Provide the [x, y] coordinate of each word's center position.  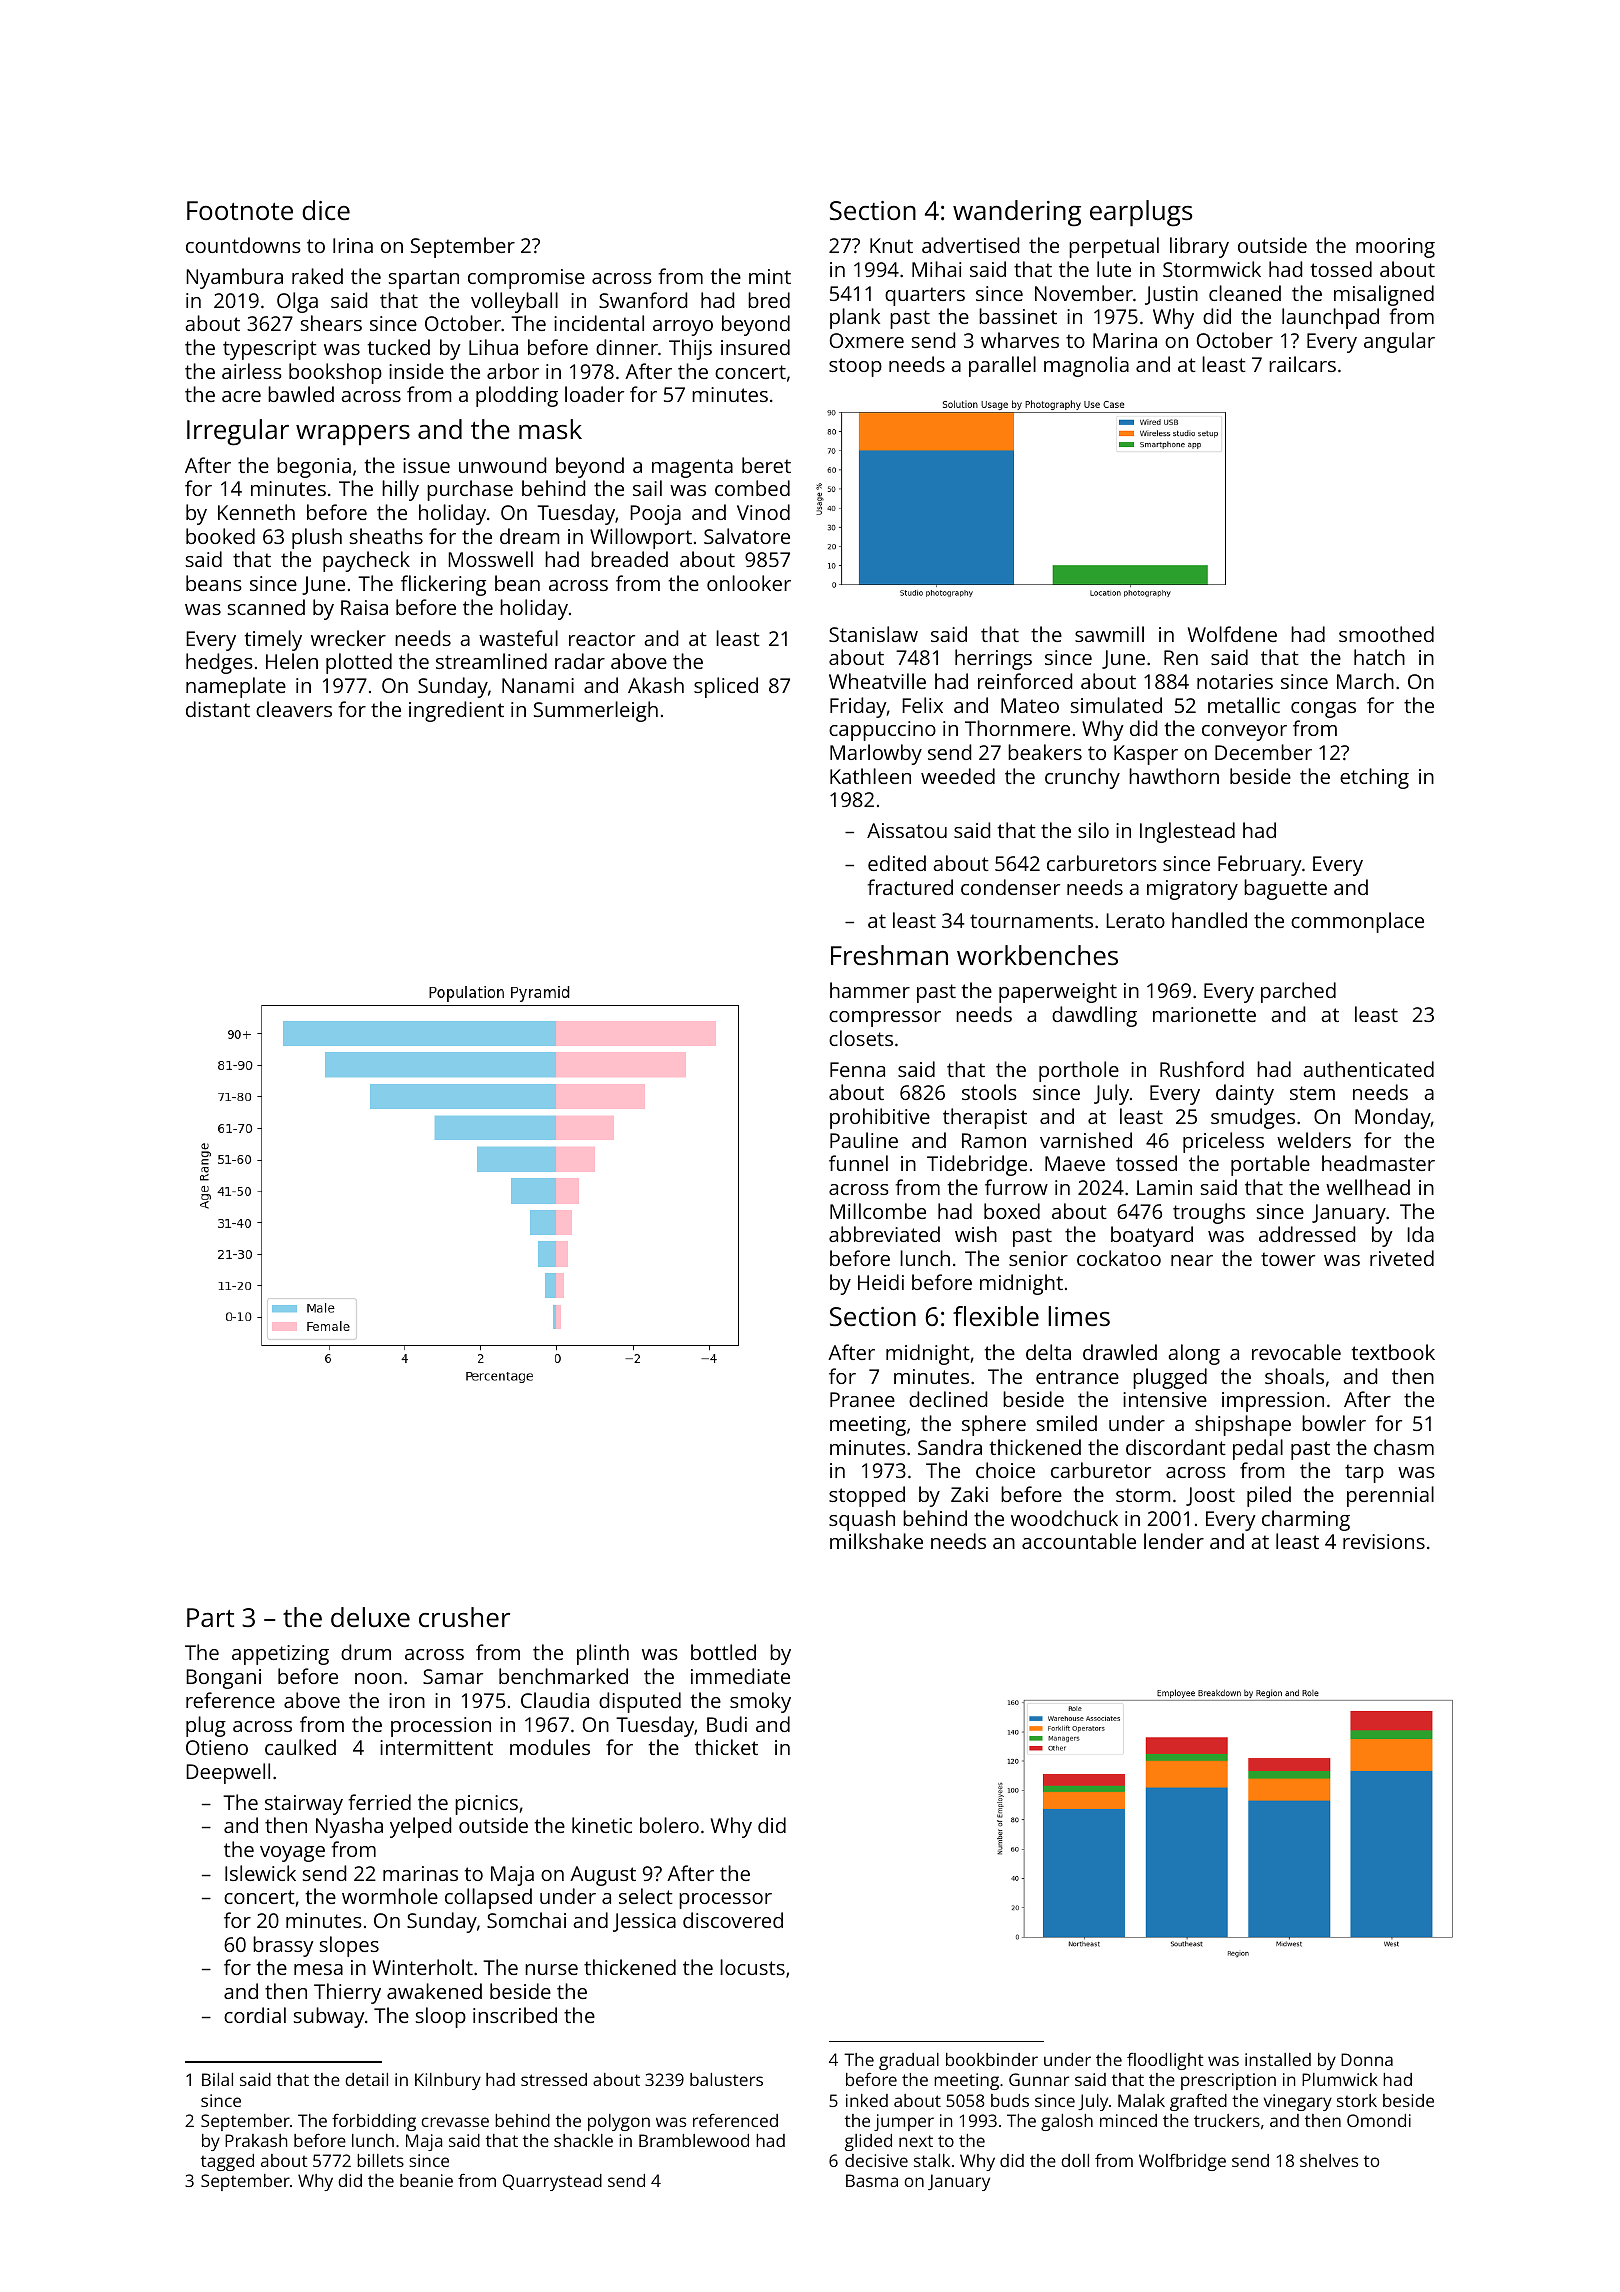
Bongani [223, 1679]
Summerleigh [596, 711]
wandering [1017, 213]
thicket [726, 1747]
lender [1174, 1541]
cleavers [294, 709]
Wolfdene [1232, 634]
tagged [227, 2162]
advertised [970, 245]
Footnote [240, 210]
